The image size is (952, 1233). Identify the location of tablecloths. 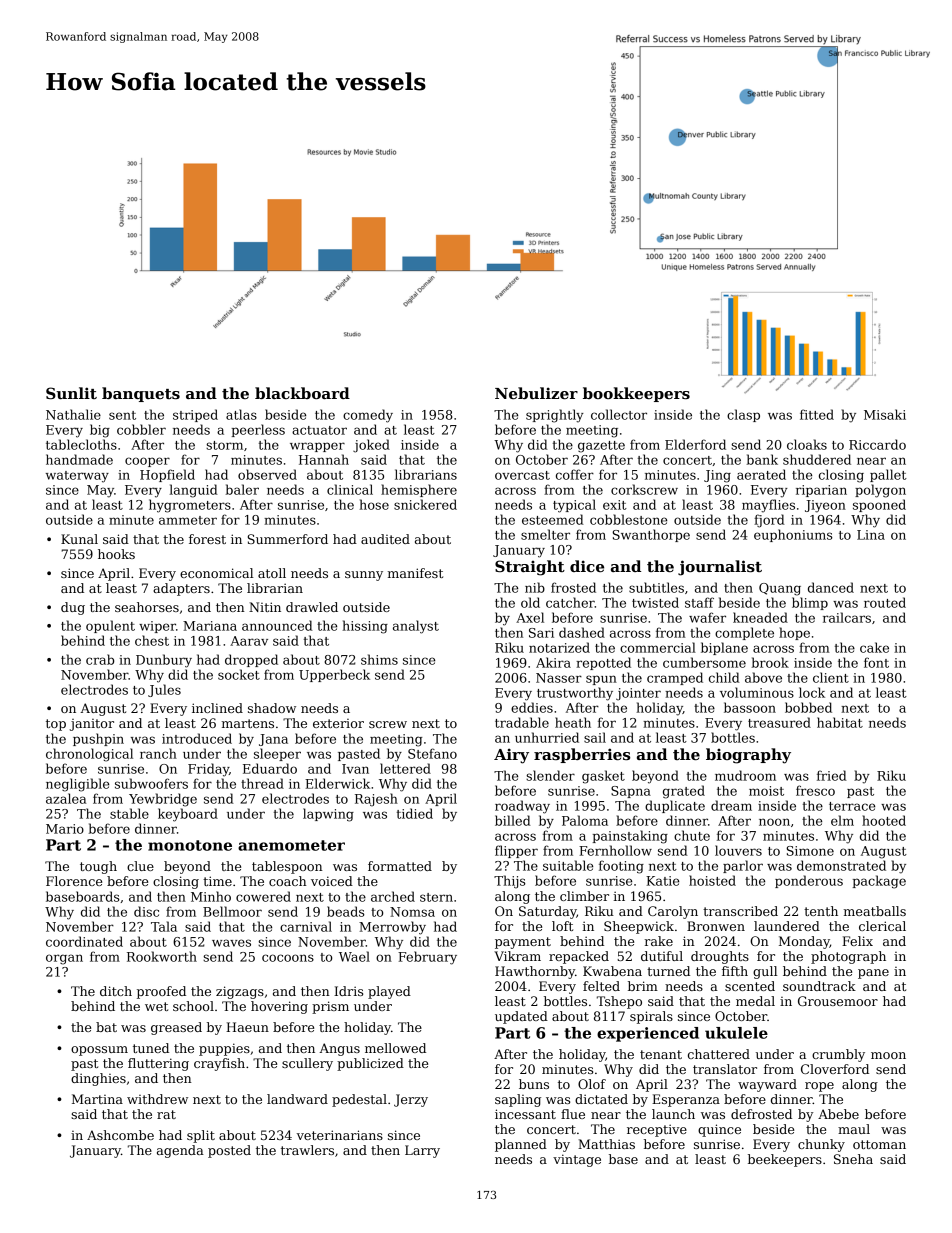
(81, 444).
